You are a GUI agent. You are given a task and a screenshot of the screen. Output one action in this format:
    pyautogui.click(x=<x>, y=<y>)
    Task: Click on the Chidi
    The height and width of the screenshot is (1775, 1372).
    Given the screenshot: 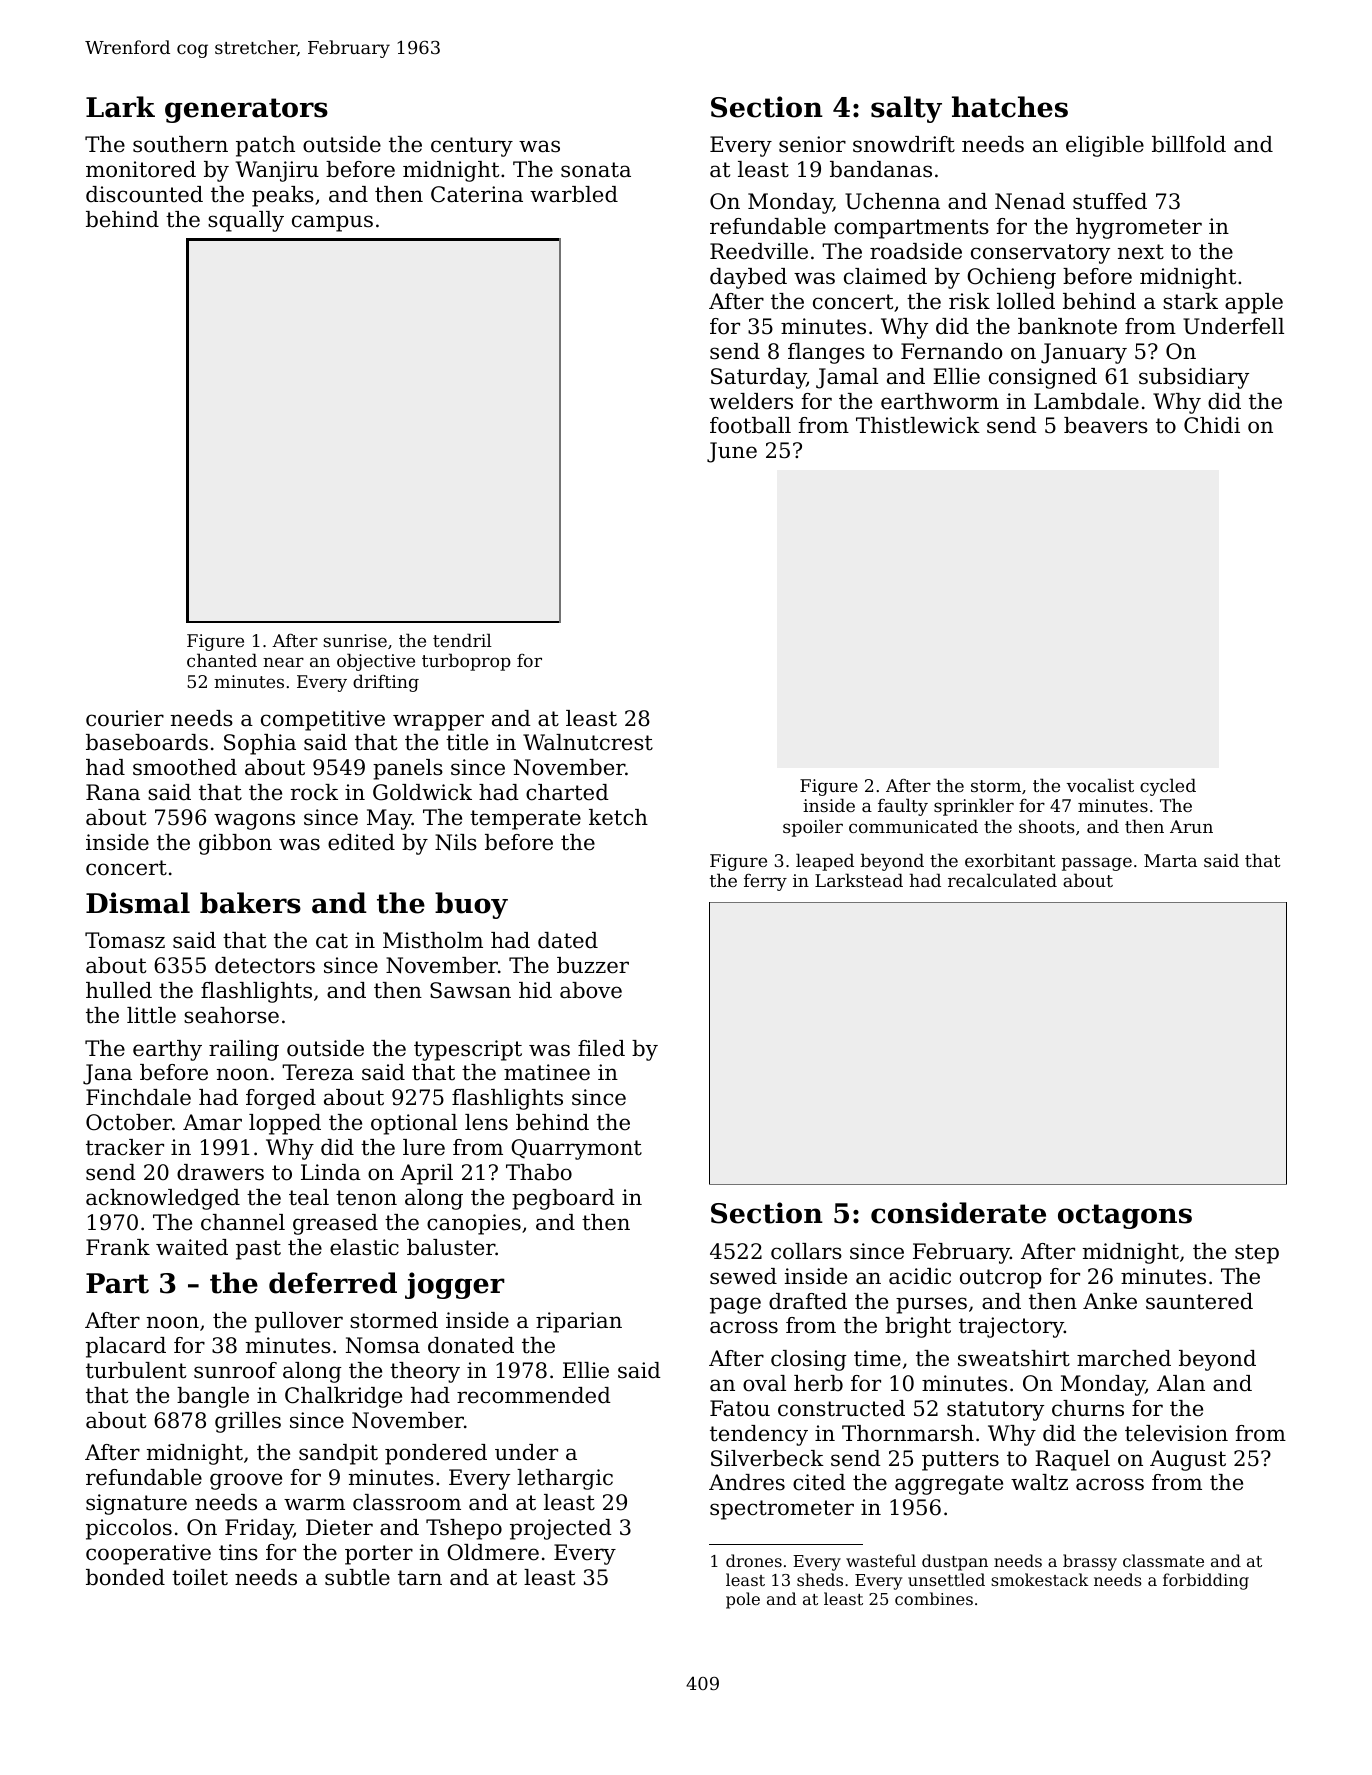 What is the action you would take?
    pyautogui.click(x=1212, y=425)
